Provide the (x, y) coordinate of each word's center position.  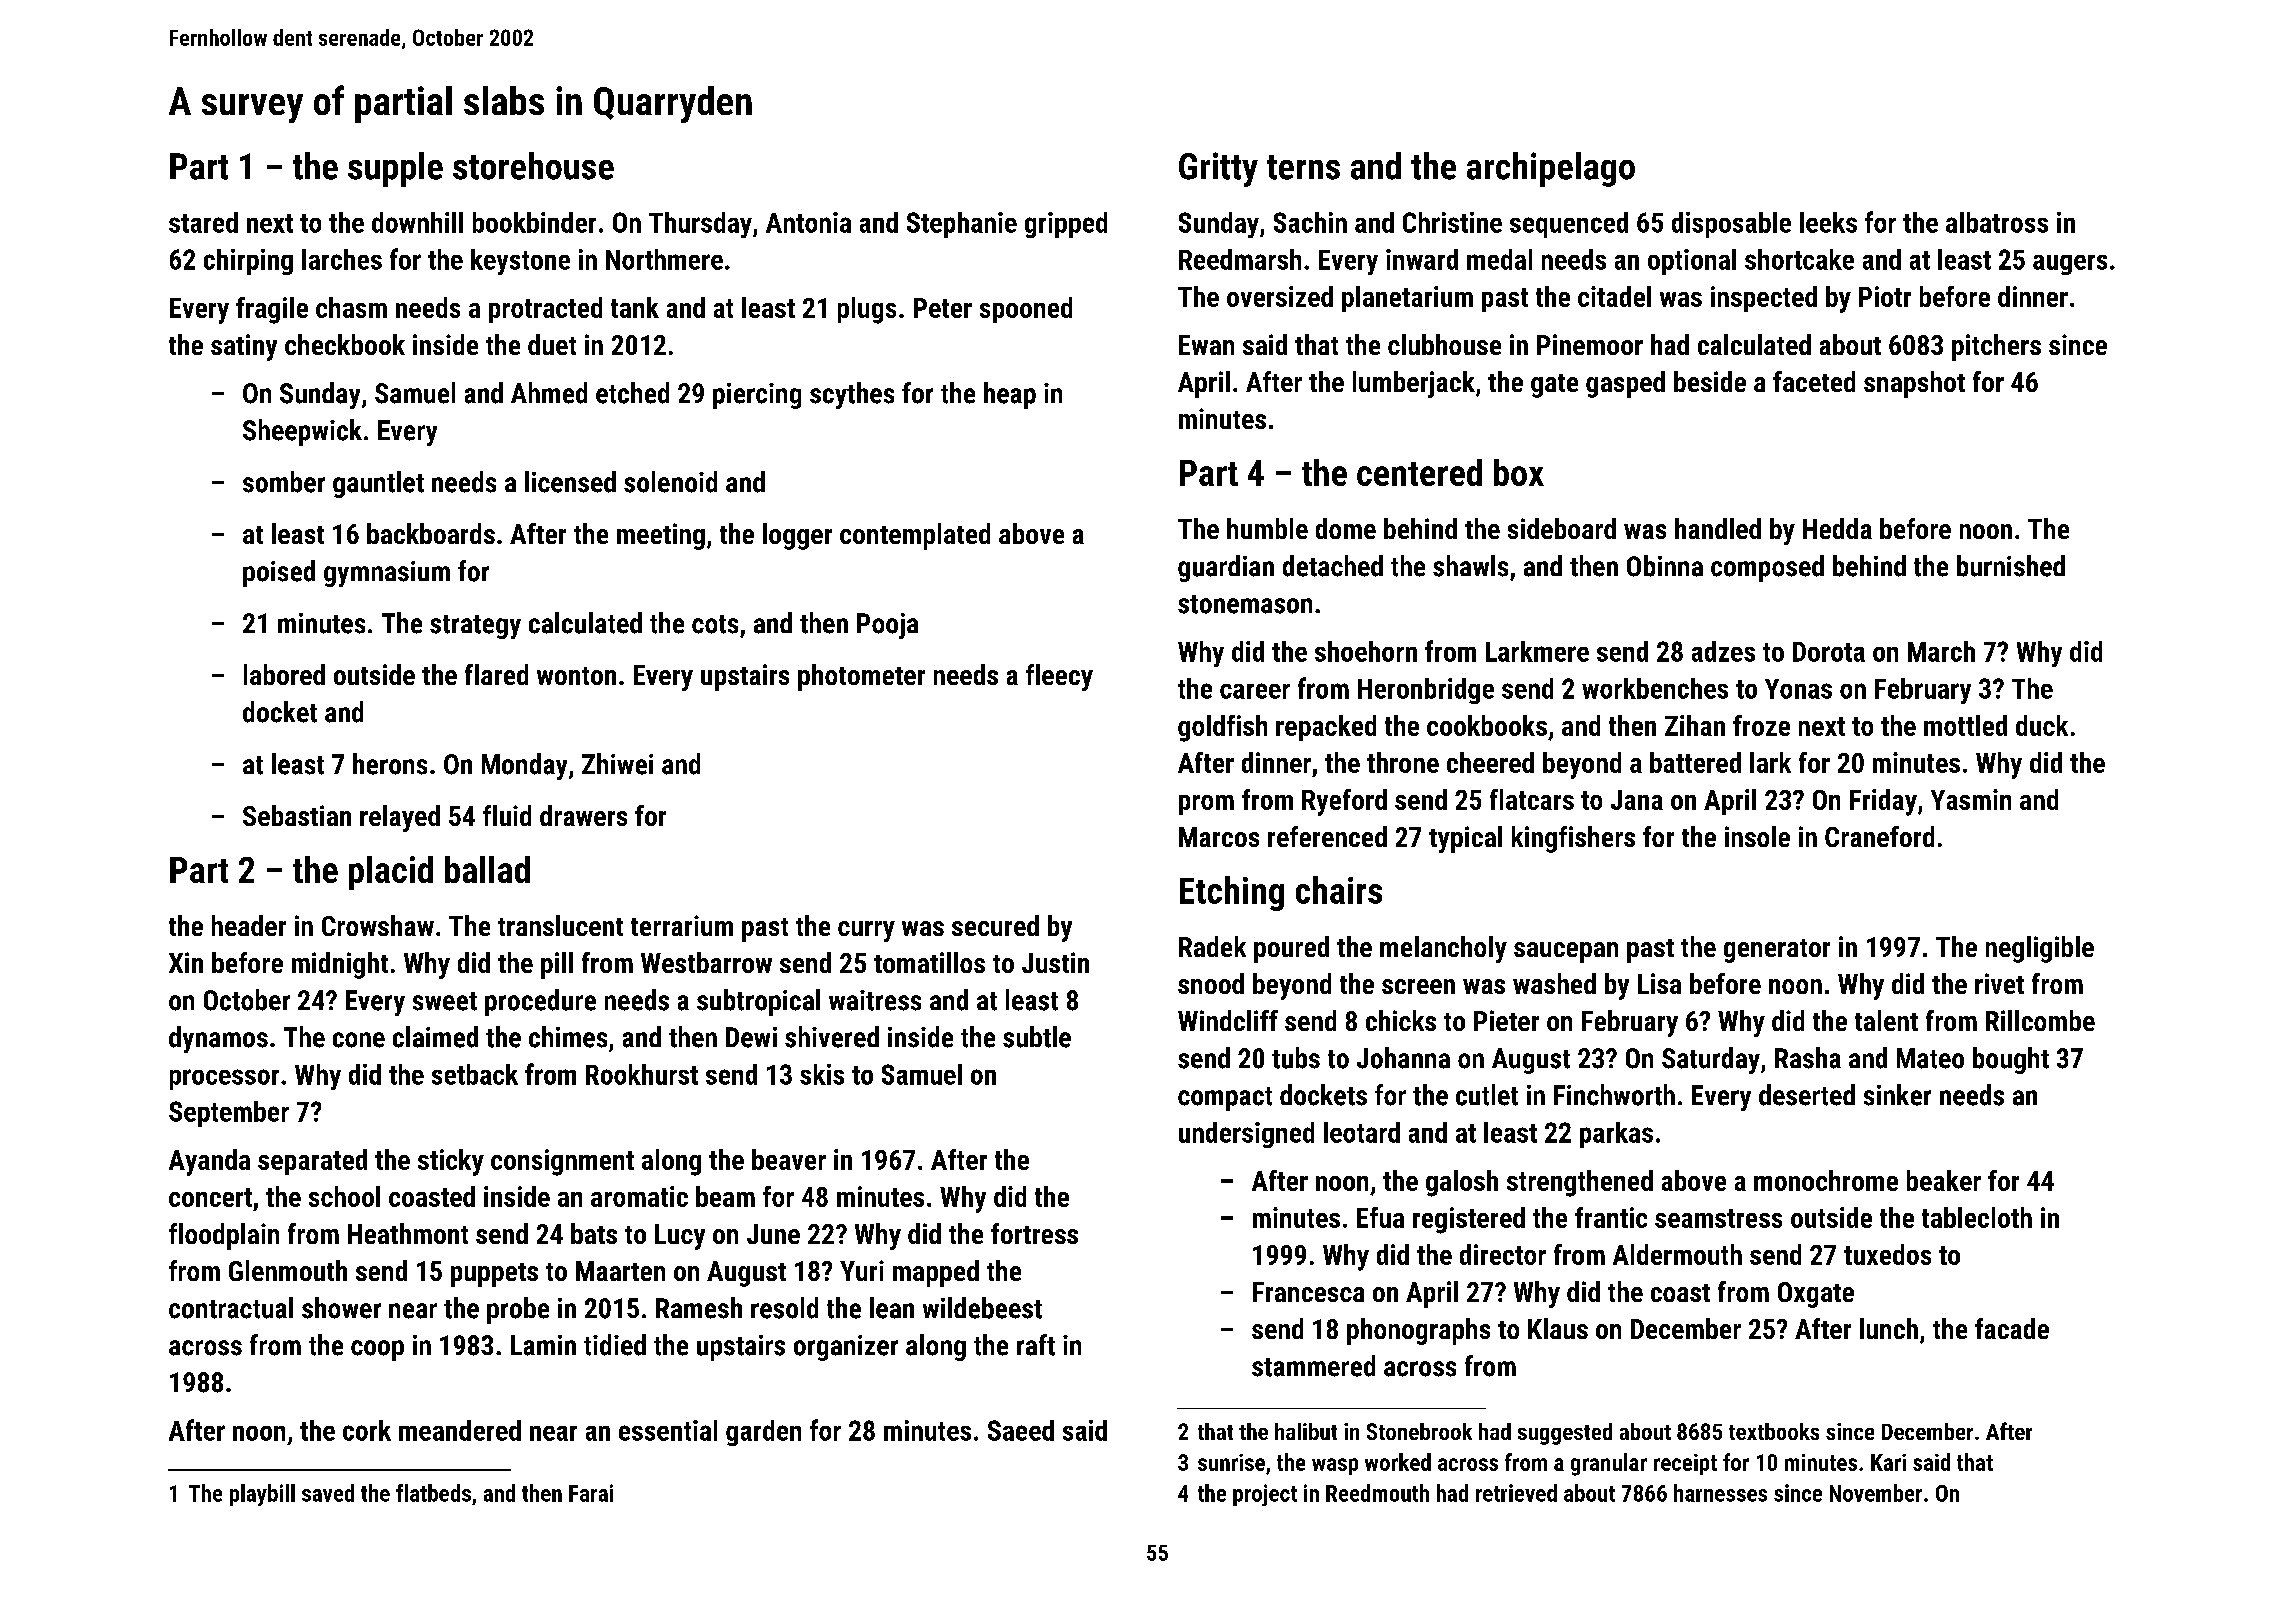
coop (377, 1350)
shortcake (1799, 259)
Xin (186, 962)
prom (1206, 805)
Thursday (700, 225)
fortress (1034, 1233)
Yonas (1798, 689)
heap (1010, 395)
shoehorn (1366, 651)
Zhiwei (617, 764)
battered (1695, 762)
